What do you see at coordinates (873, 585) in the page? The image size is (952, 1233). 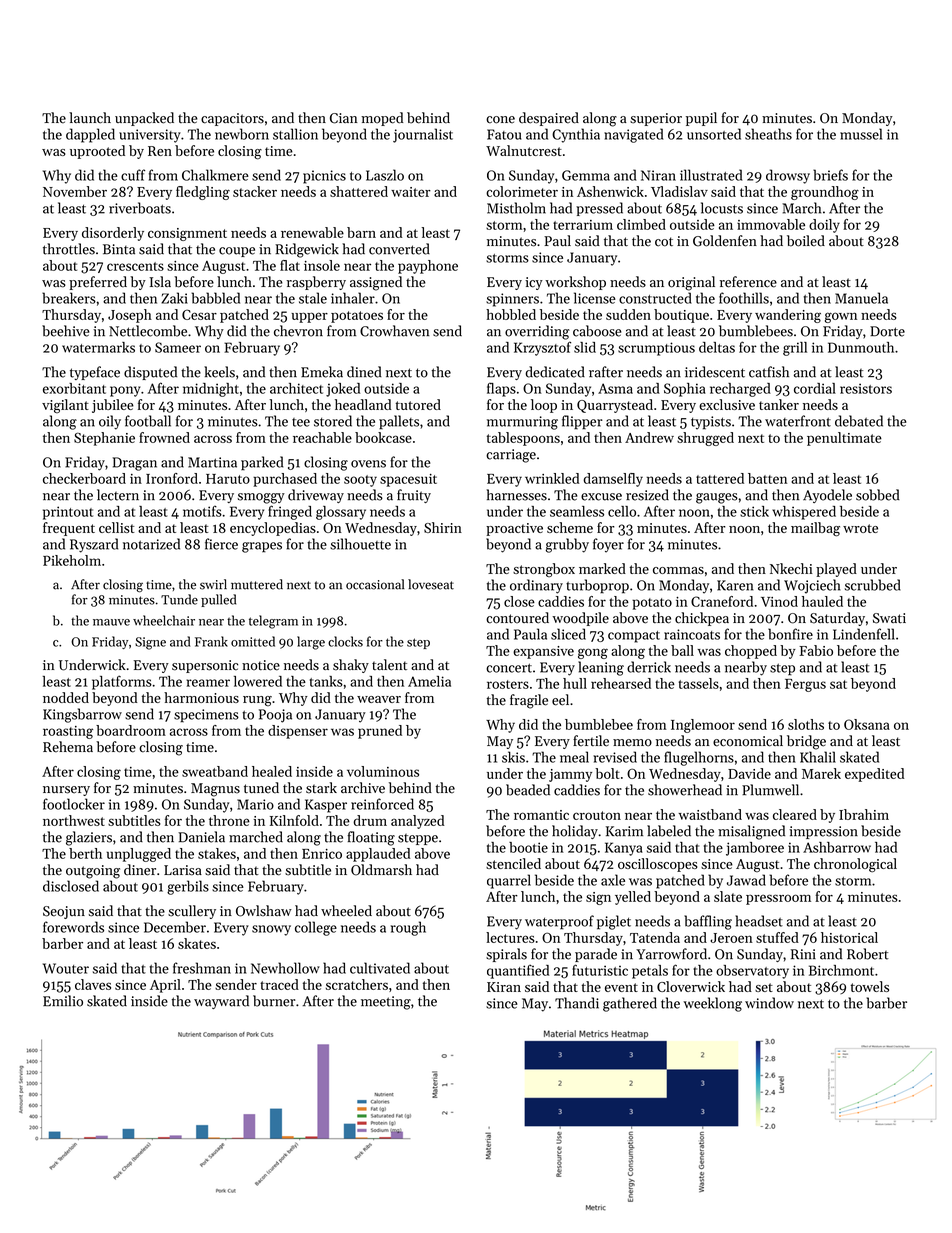 I see `scrubbed` at bounding box center [873, 585].
